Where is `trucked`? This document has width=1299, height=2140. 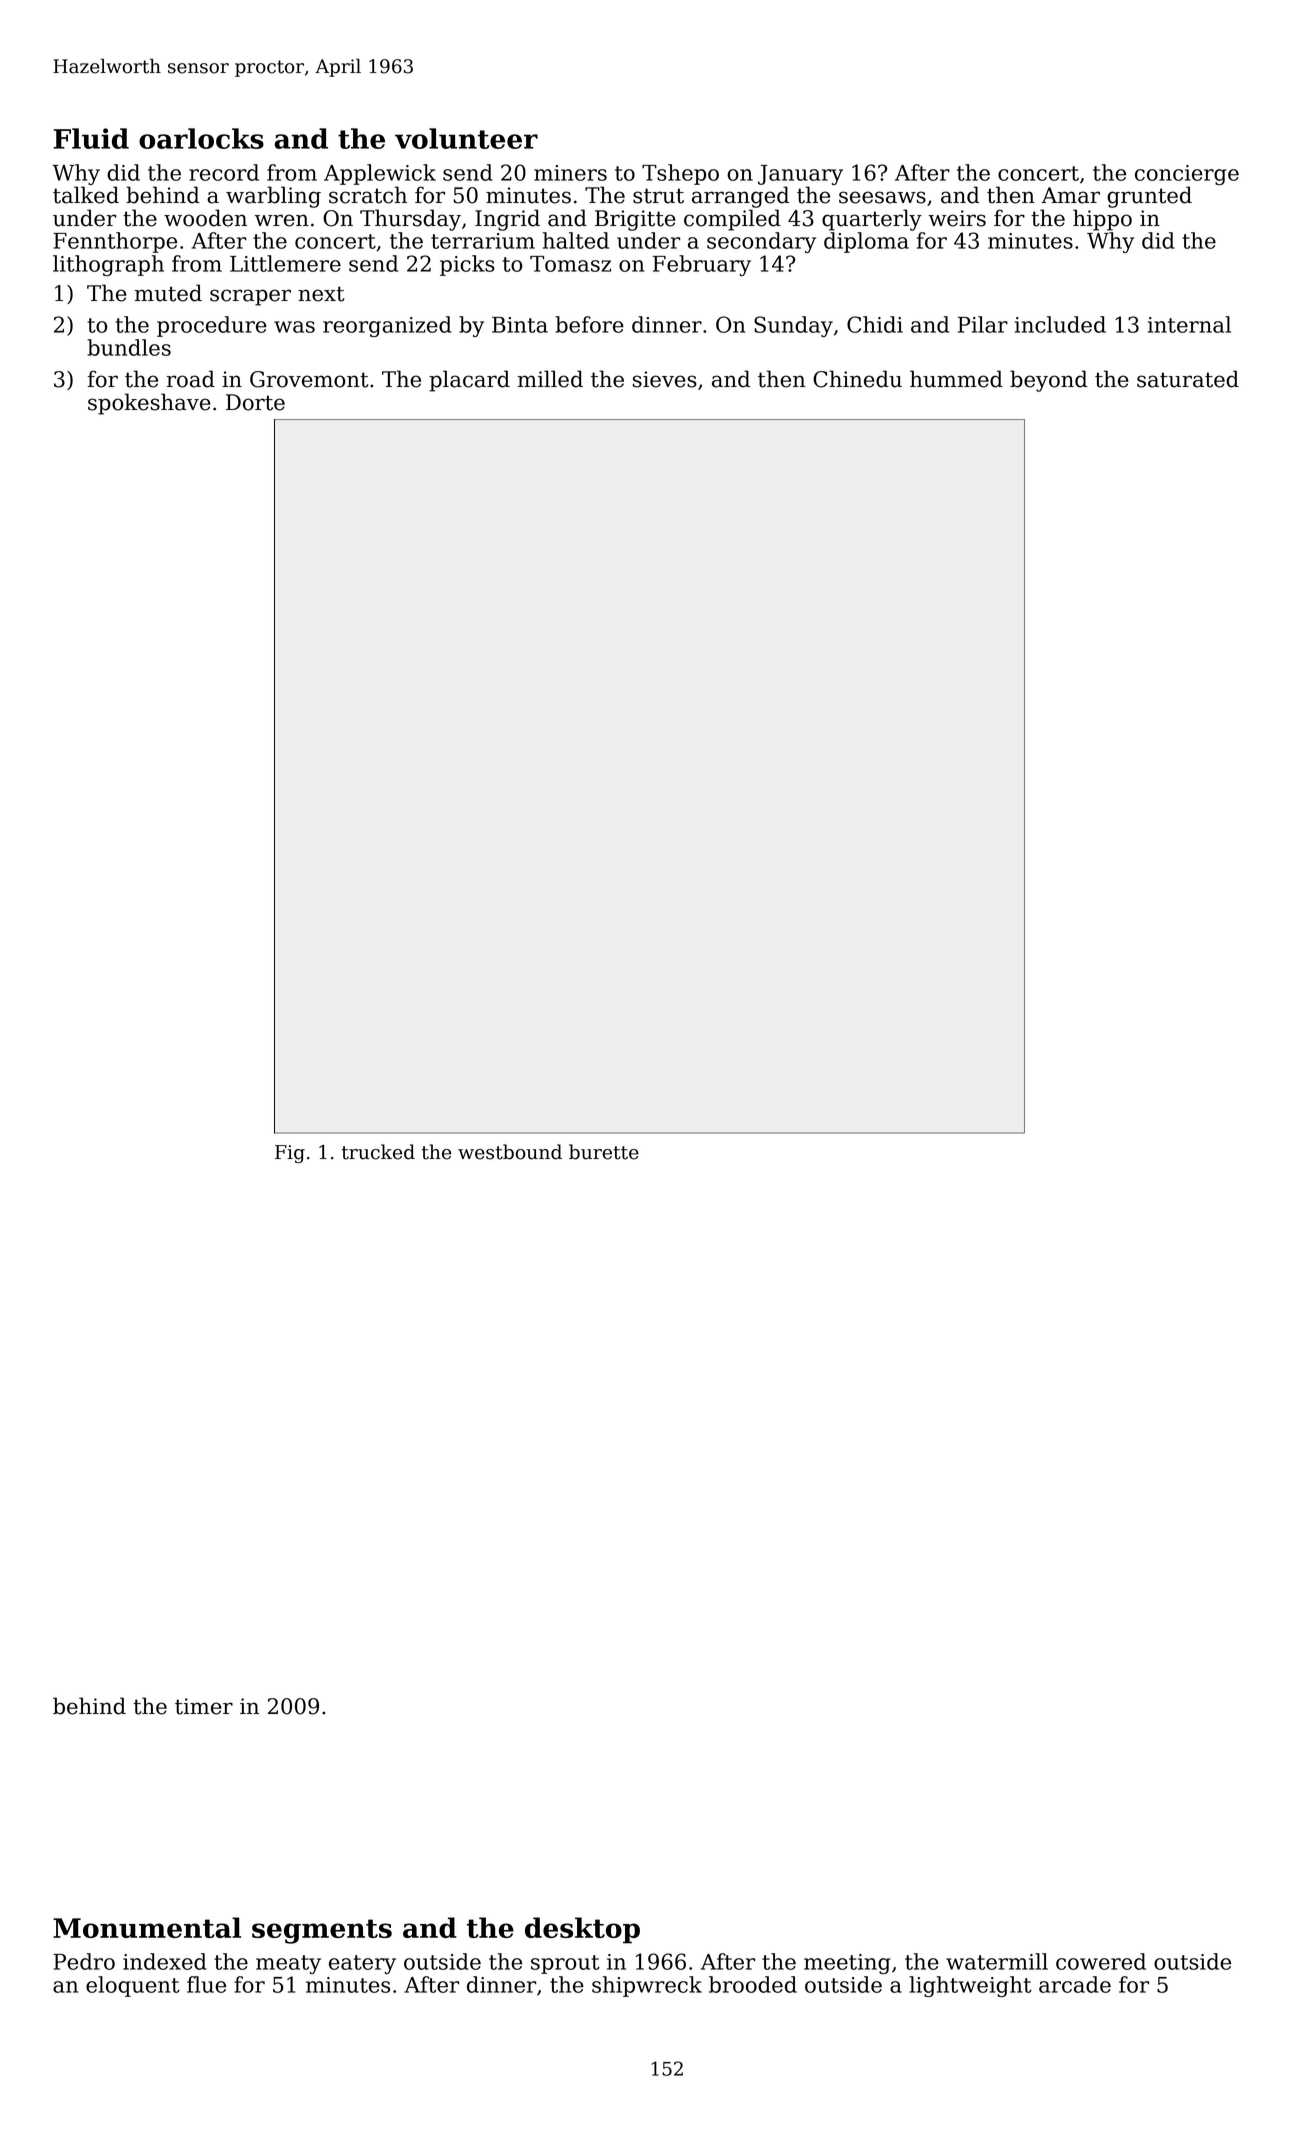
trucked is located at coordinates (378, 1152).
